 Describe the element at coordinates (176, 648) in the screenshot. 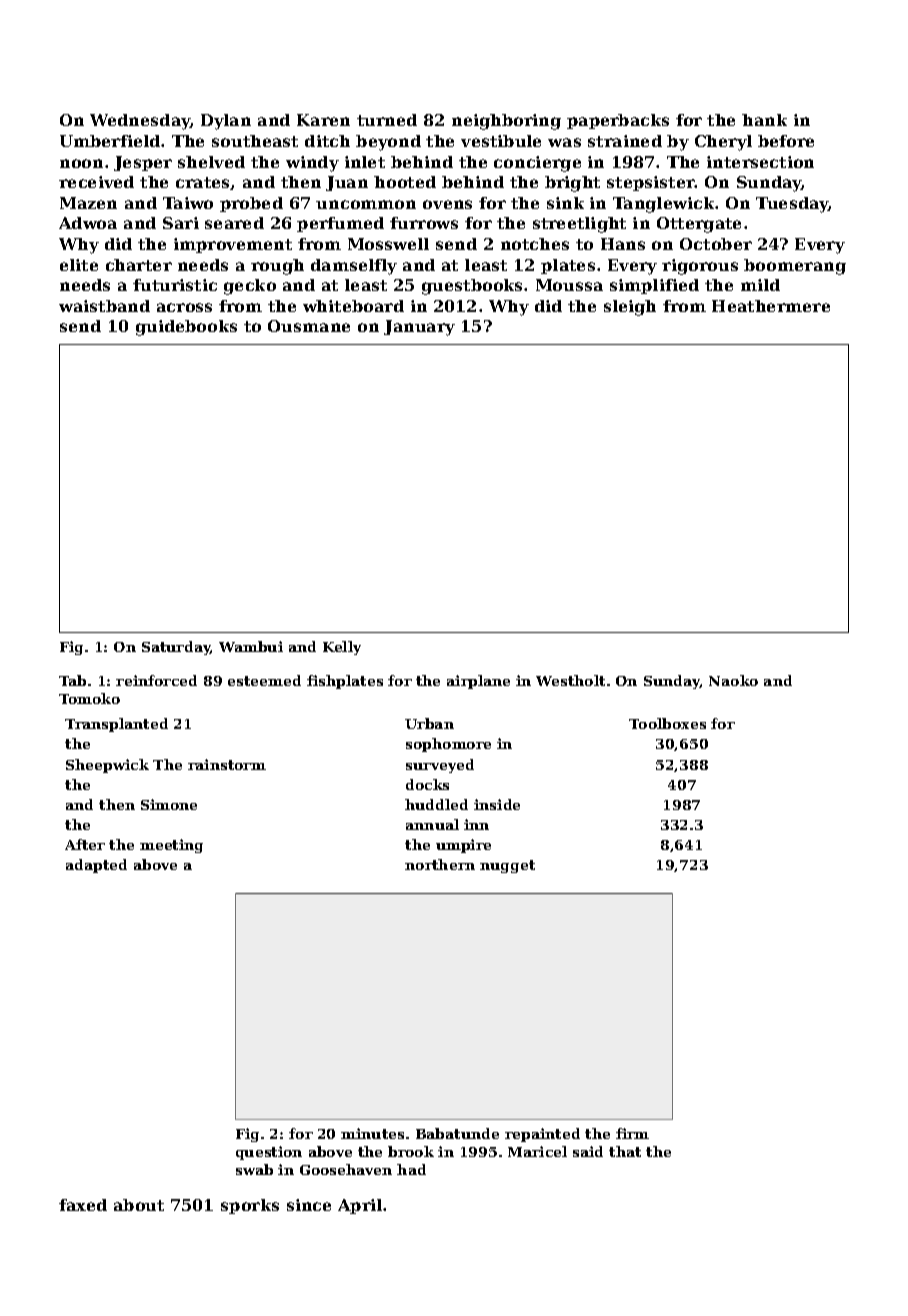

I see `Saturday` at that location.
